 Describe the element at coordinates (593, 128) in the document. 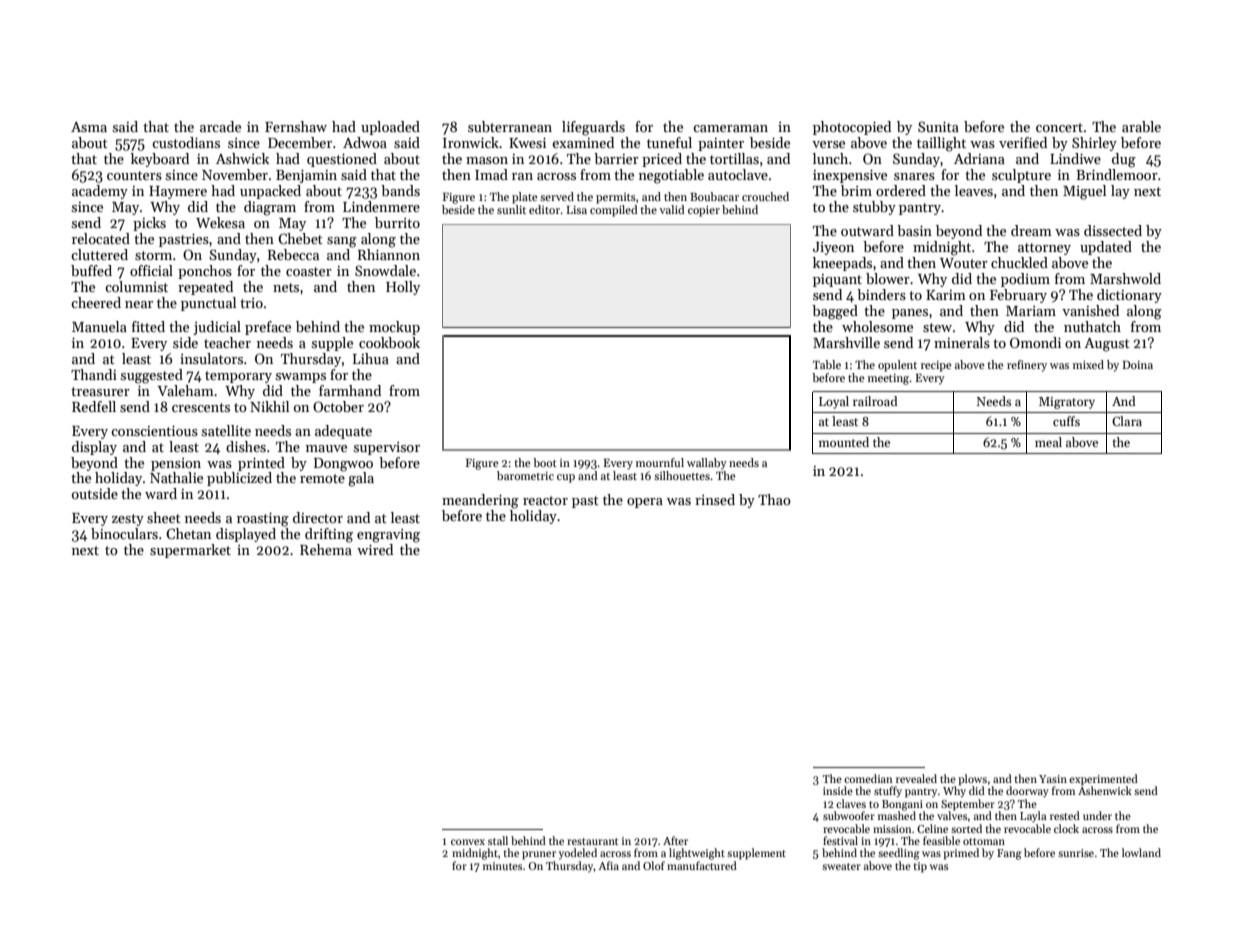

I see `lifeguards` at that location.
